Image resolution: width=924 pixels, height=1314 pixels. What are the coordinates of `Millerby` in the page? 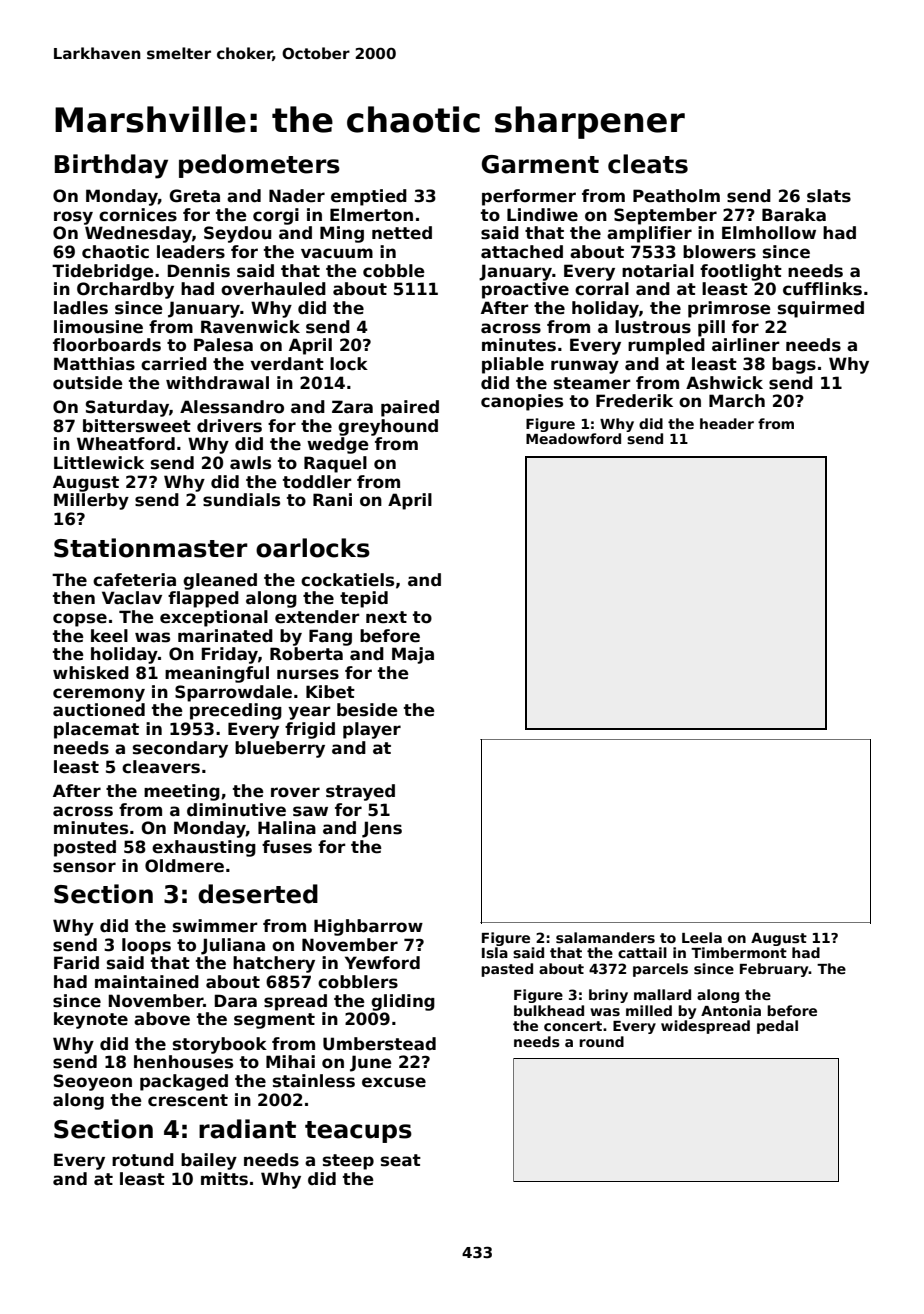 It's located at (91, 501).
